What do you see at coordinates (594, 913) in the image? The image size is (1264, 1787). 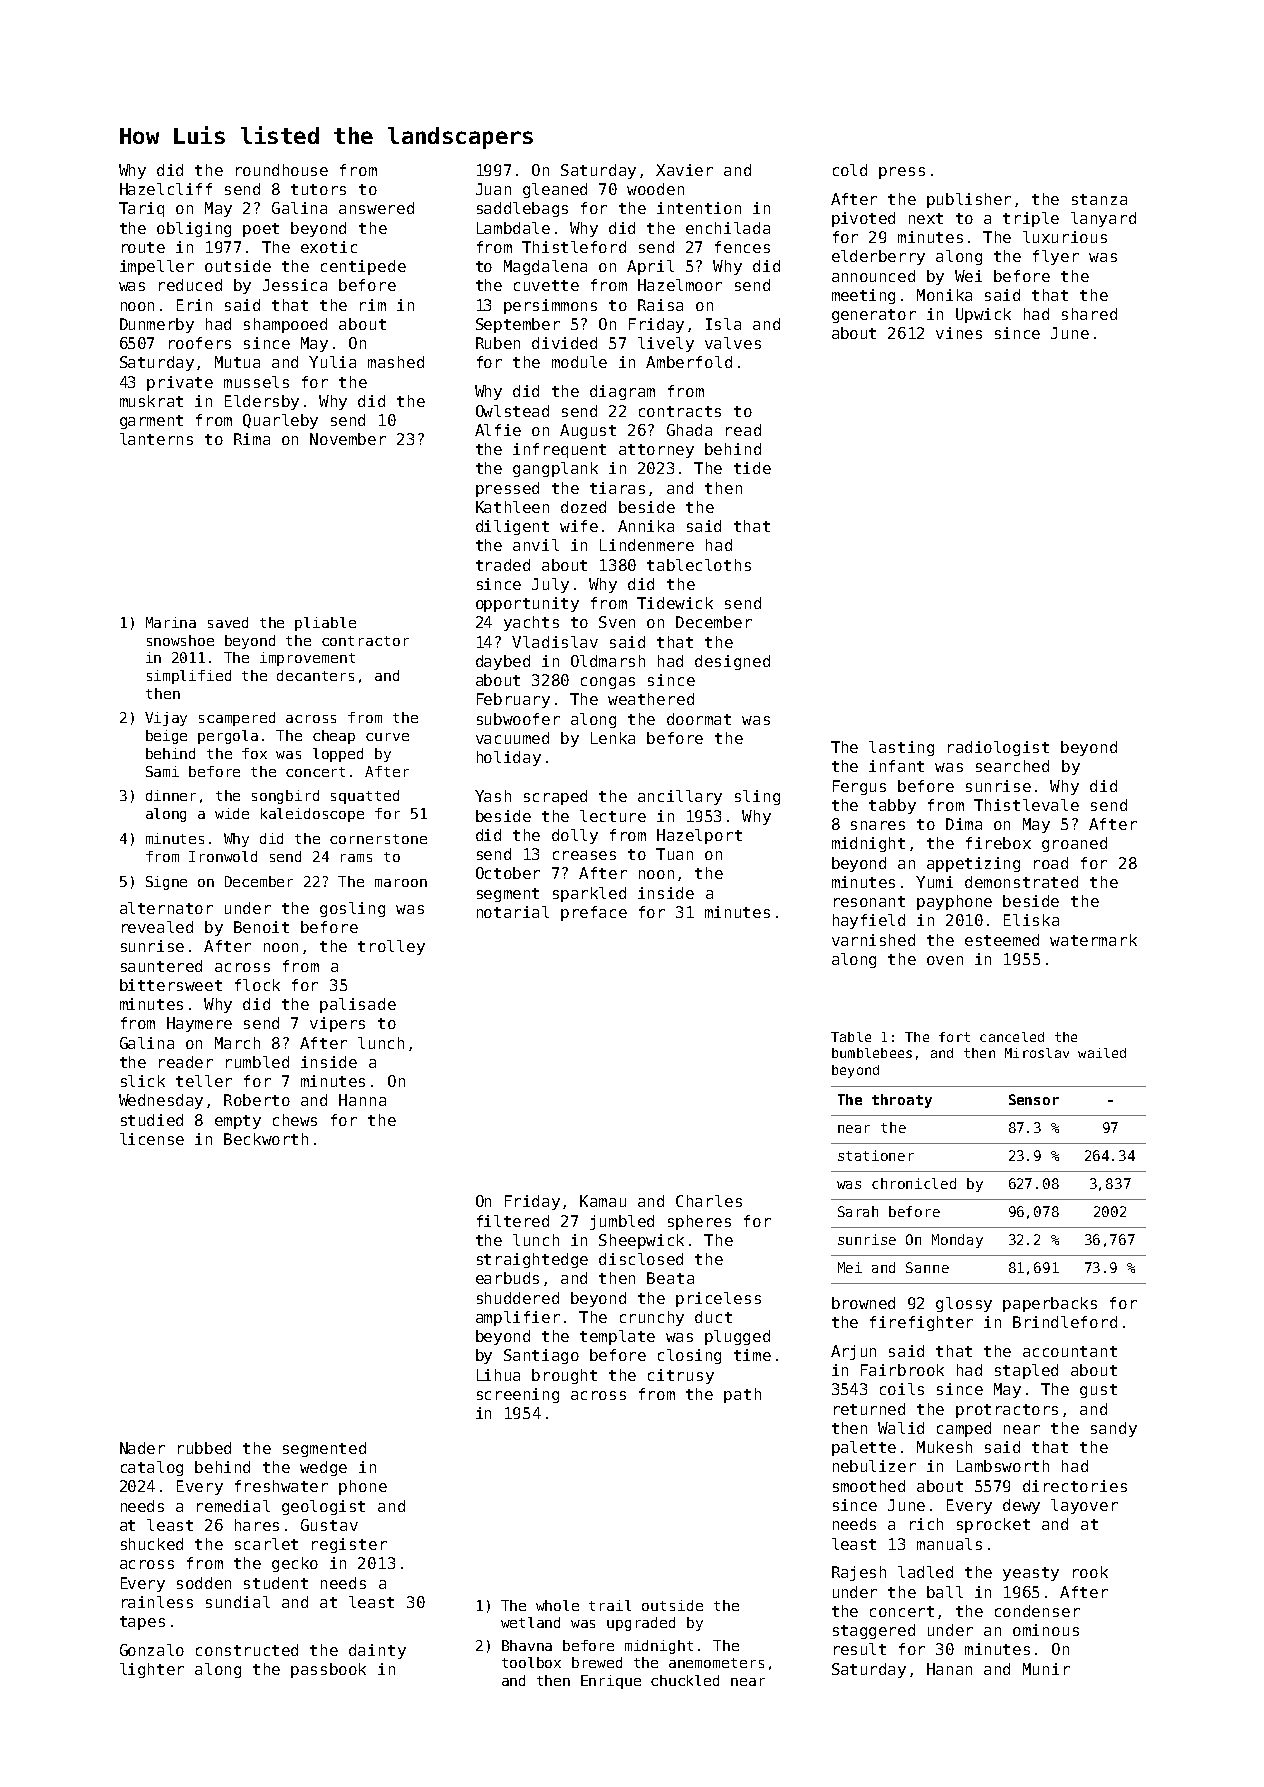 I see `preface` at bounding box center [594, 913].
